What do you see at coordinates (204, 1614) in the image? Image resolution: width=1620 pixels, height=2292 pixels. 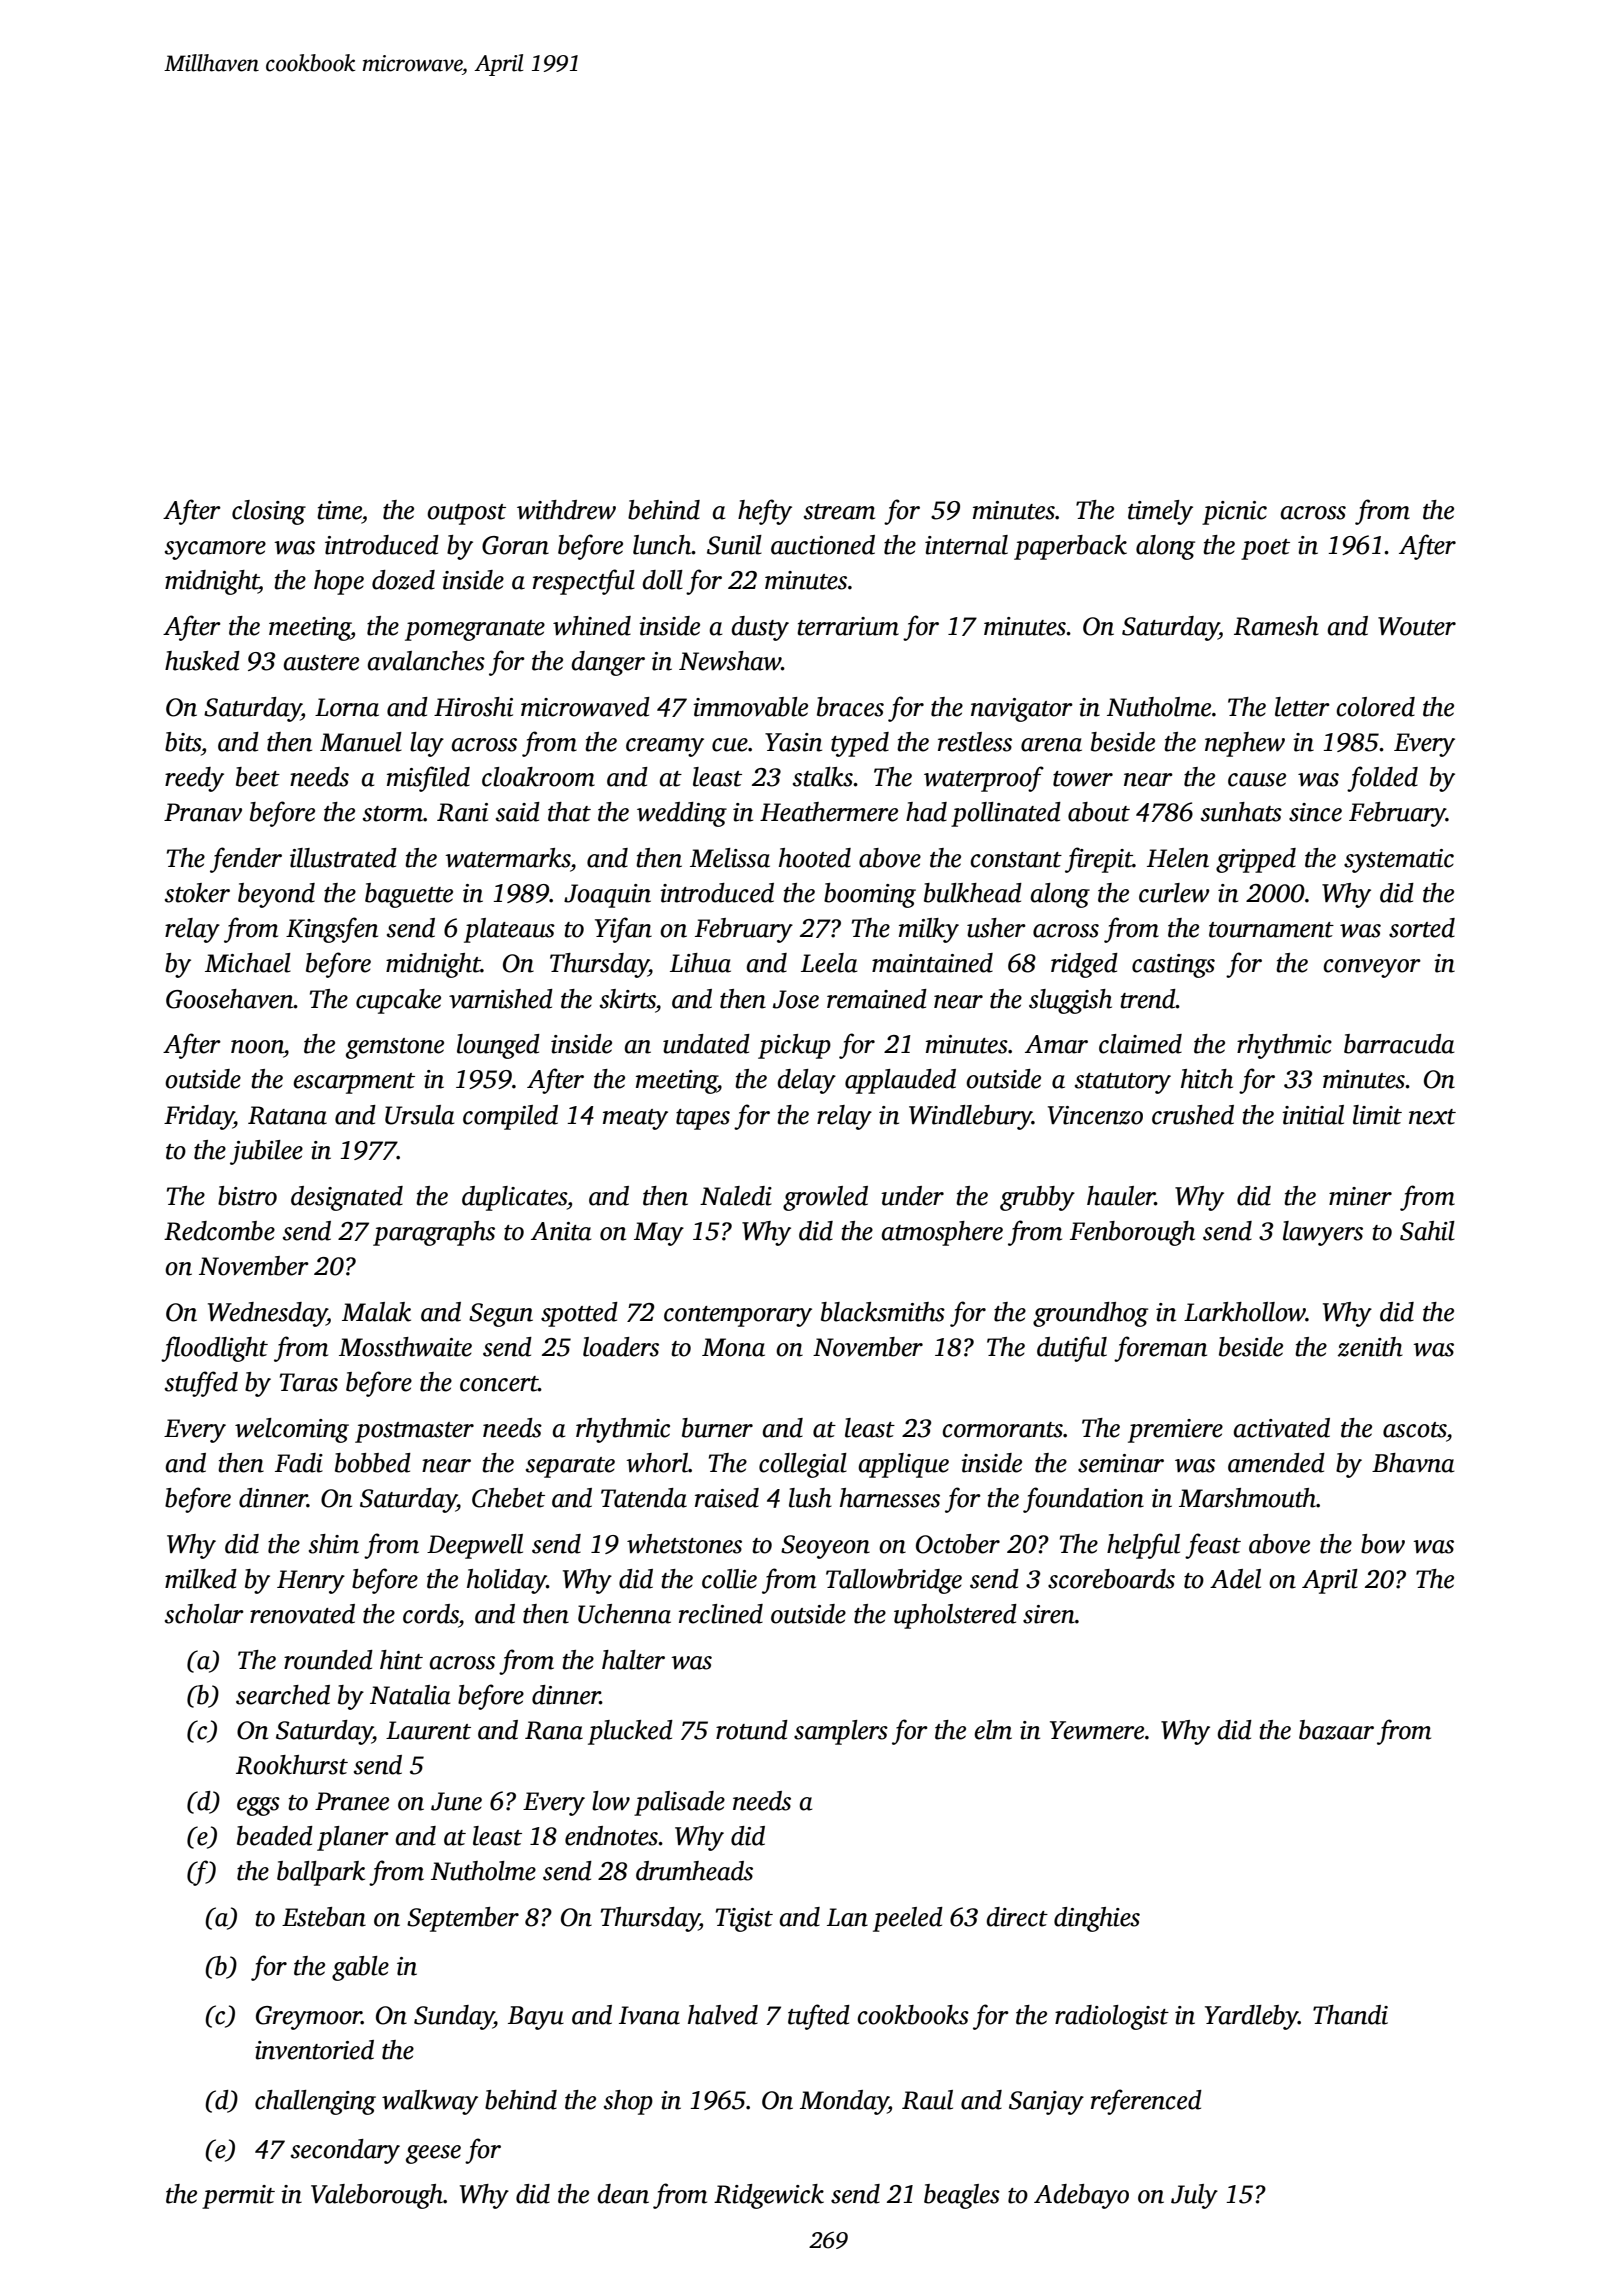 I see `scholar` at bounding box center [204, 1614].
